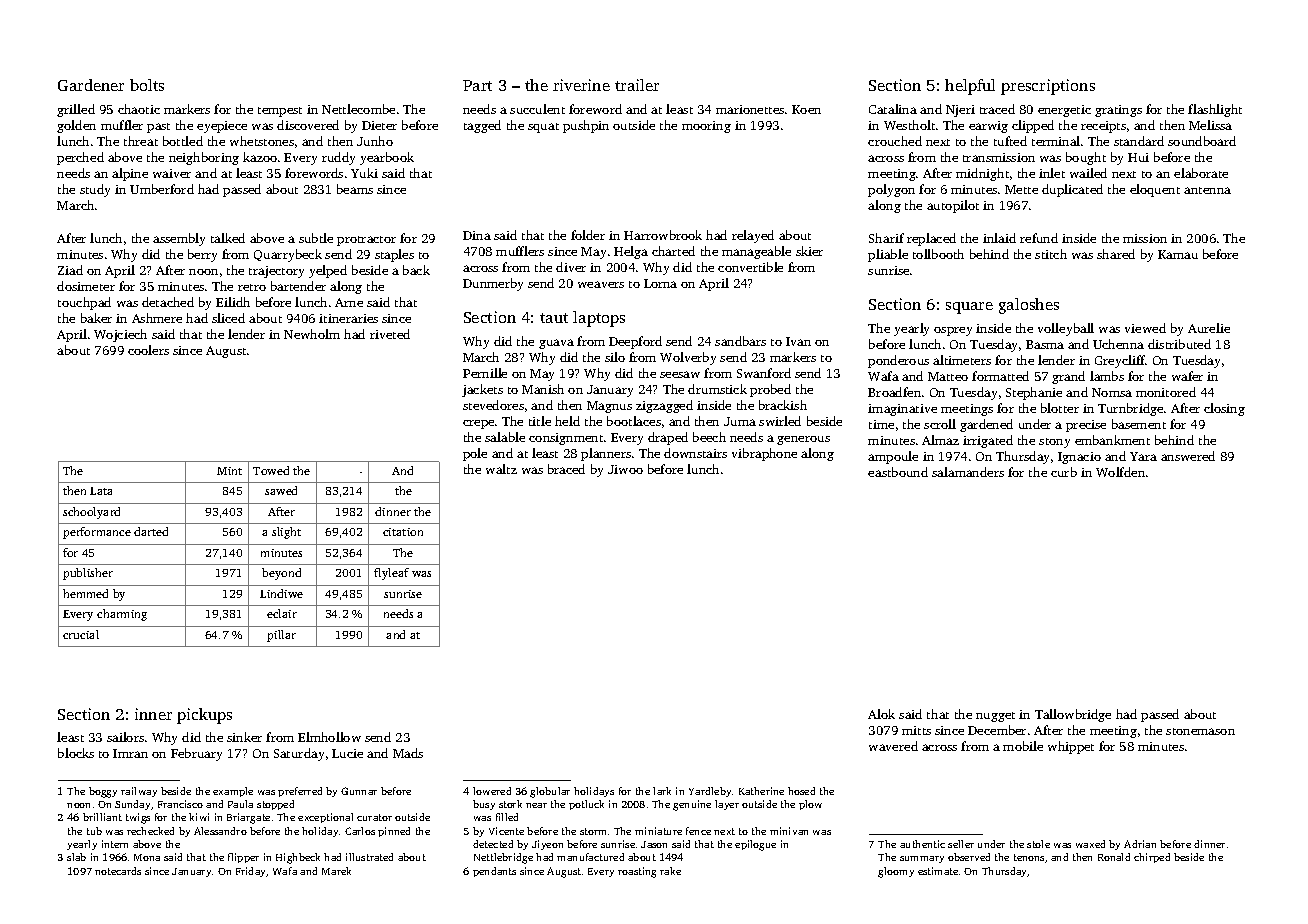  Describe the element at coordinates (1021, 189) in the screenshot. I see `Mette` at that location.
